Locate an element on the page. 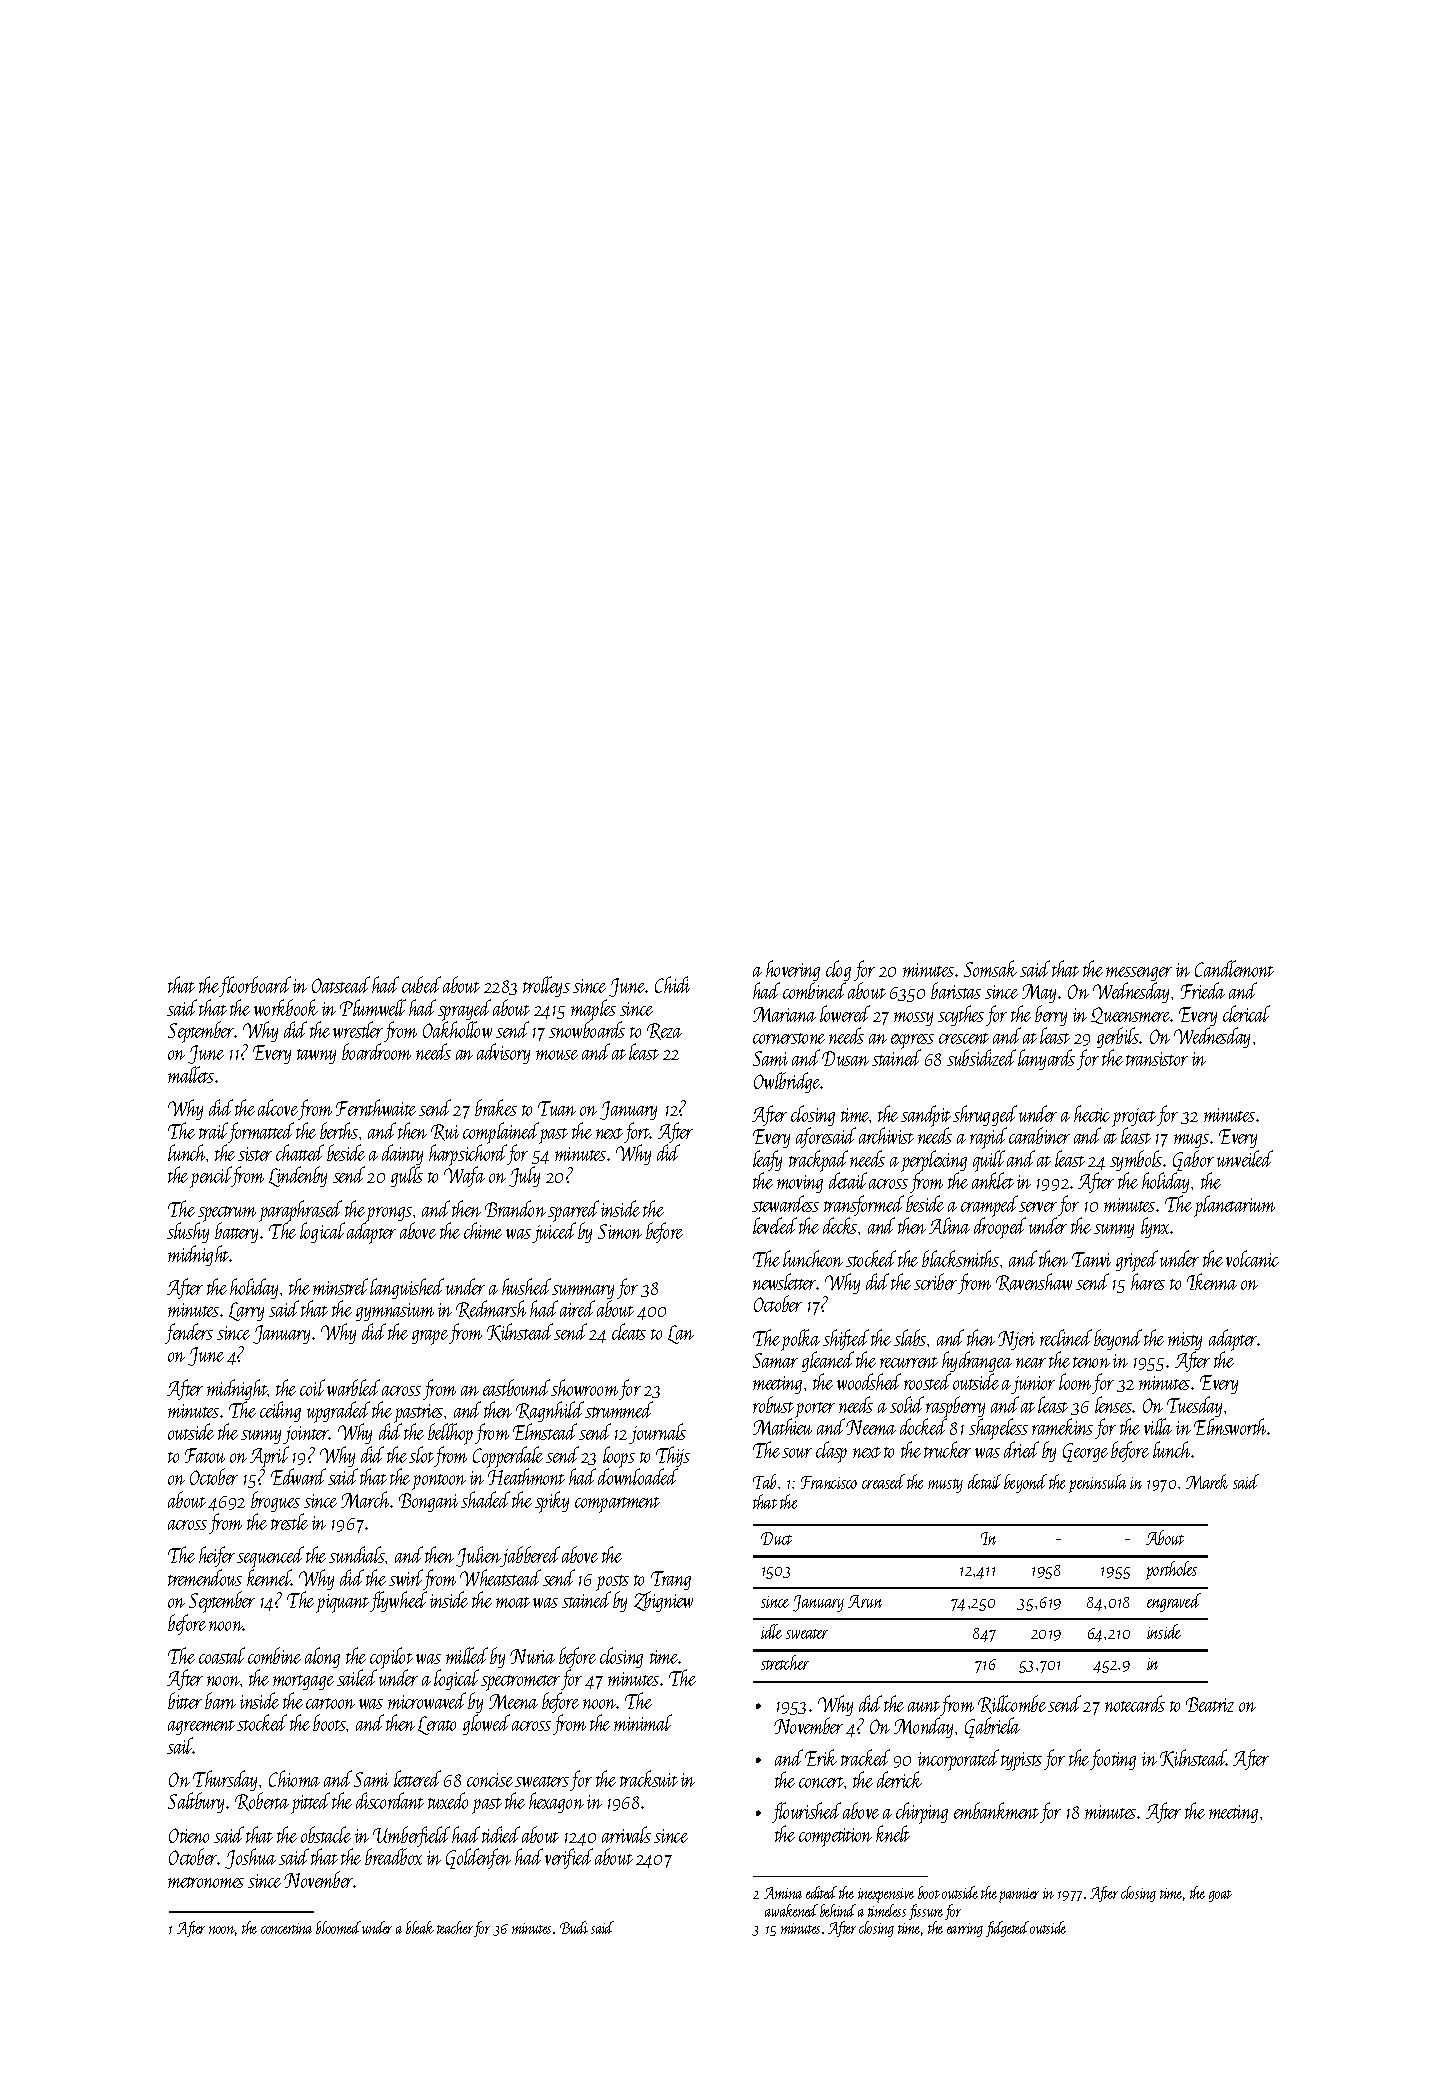  compartment is located at coordinates (617, 1505).
